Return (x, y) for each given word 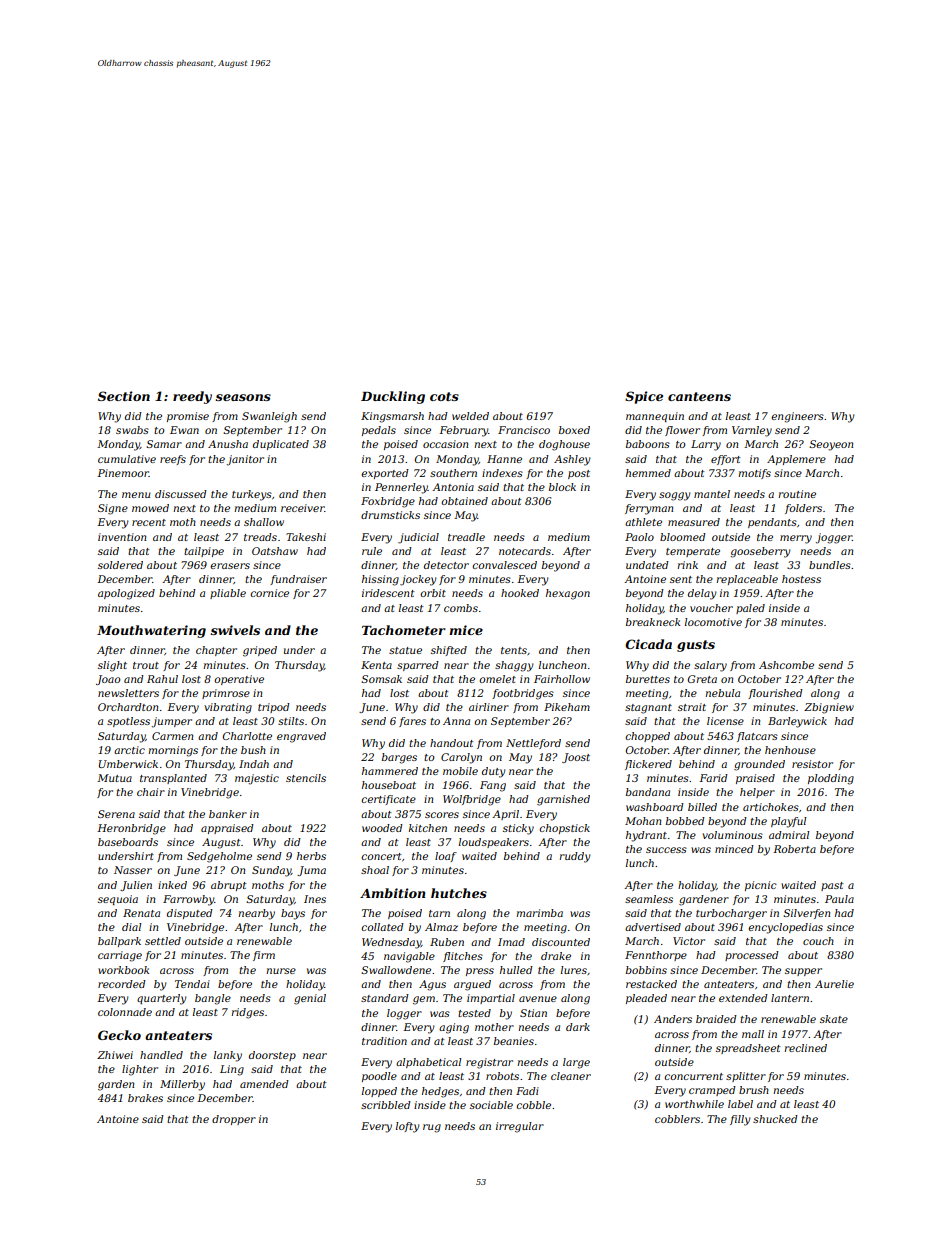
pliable (228, 594)
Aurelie (834, 984)
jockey (418, 580)
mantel (712, 494)
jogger (834, 538)
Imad (511, 942)
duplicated (281, 445)
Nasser (133, 870)
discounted (561, 942)
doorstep (272, 1056)
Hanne (504, 459)
